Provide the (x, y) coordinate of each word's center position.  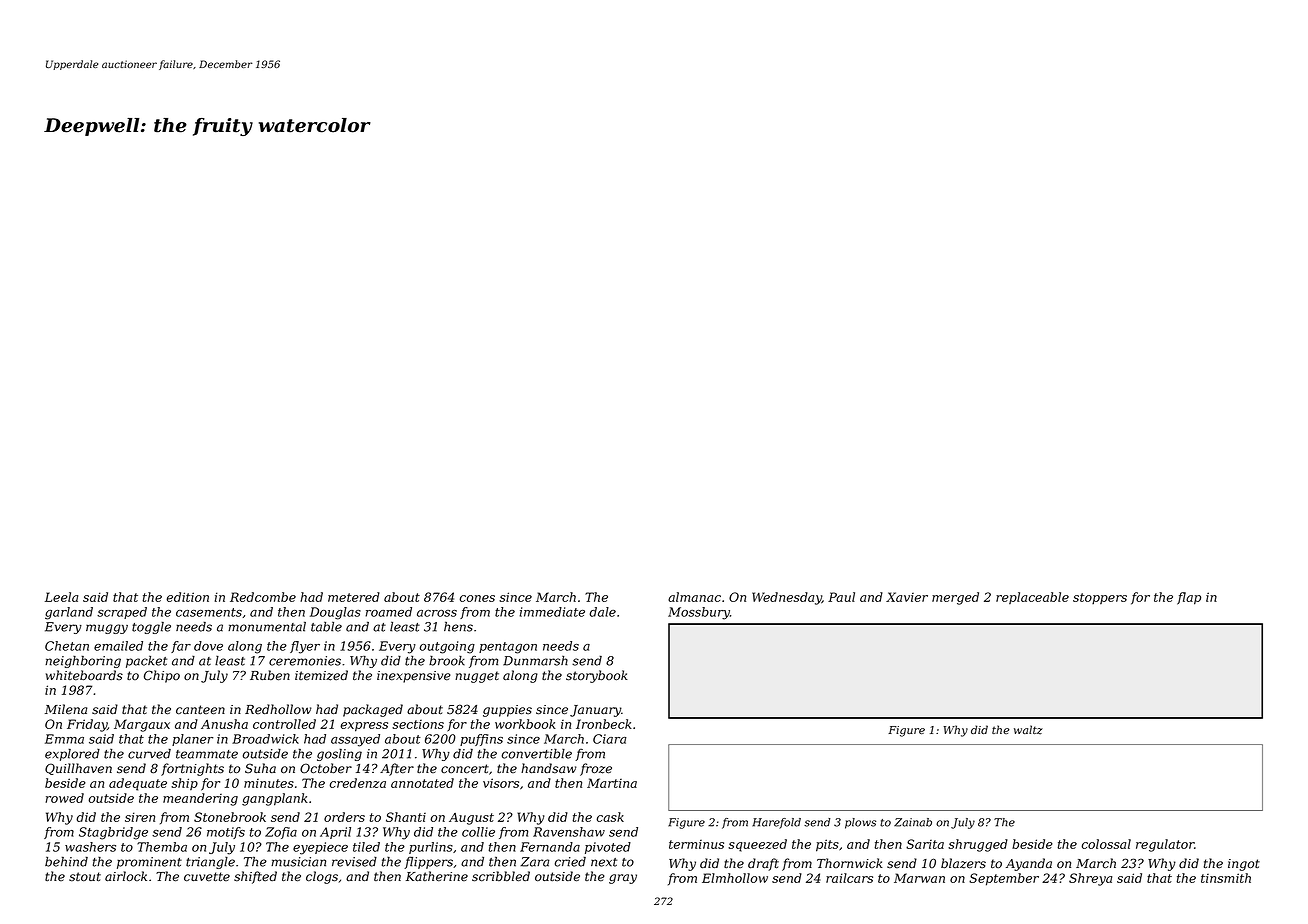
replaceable (1032, 598)
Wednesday (787, 598)
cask (610, 817)
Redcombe (263, 597)
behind (66, 861)
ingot (1244, 865)
